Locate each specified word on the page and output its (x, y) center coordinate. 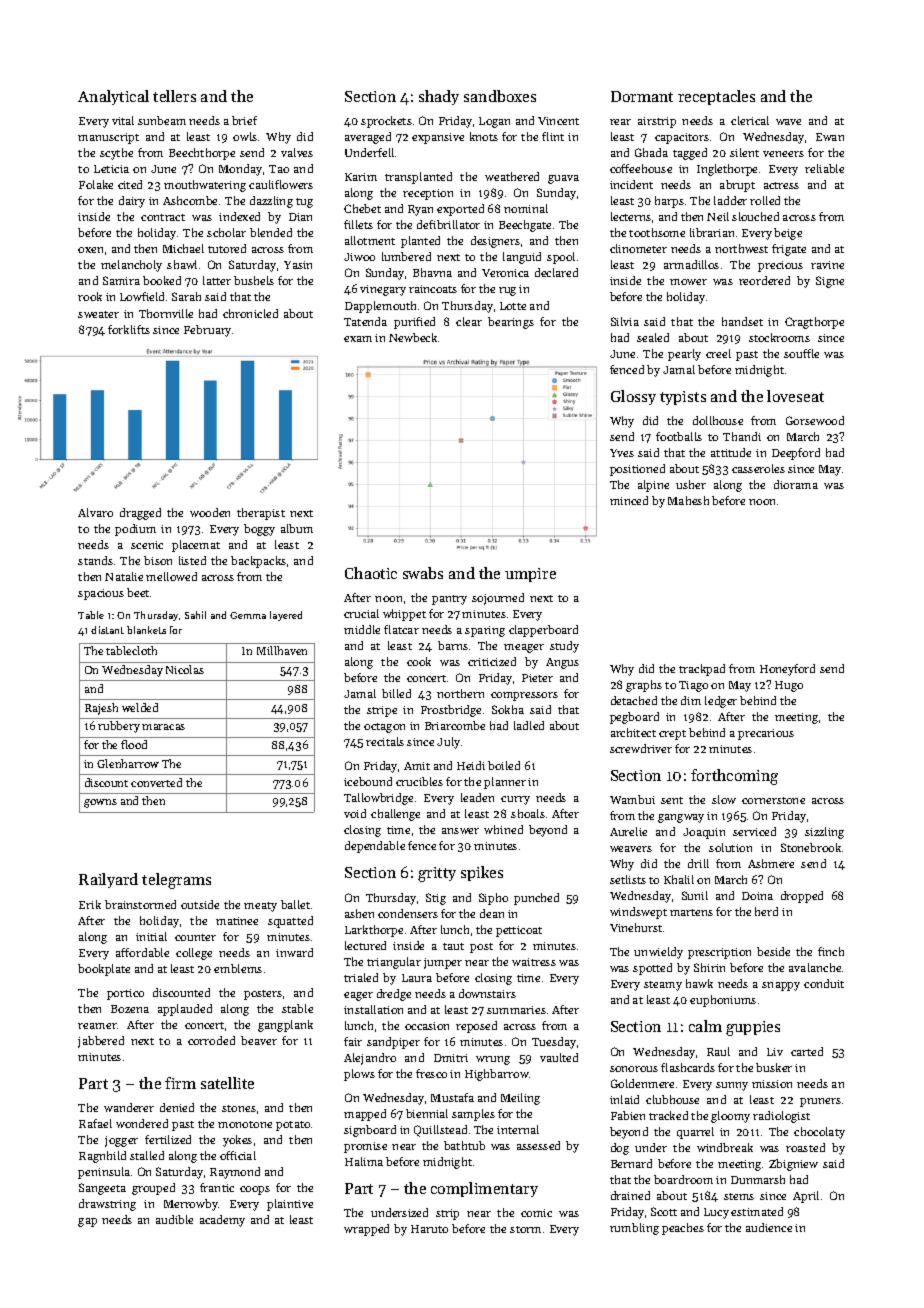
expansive (438, 138)
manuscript (108, 138)
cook (419, 661)
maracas (163, 727)
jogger (121, 1141)
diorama (796, 484)
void (355, 813)
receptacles (716, 97)
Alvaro (95, 512)
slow (724, 799)
